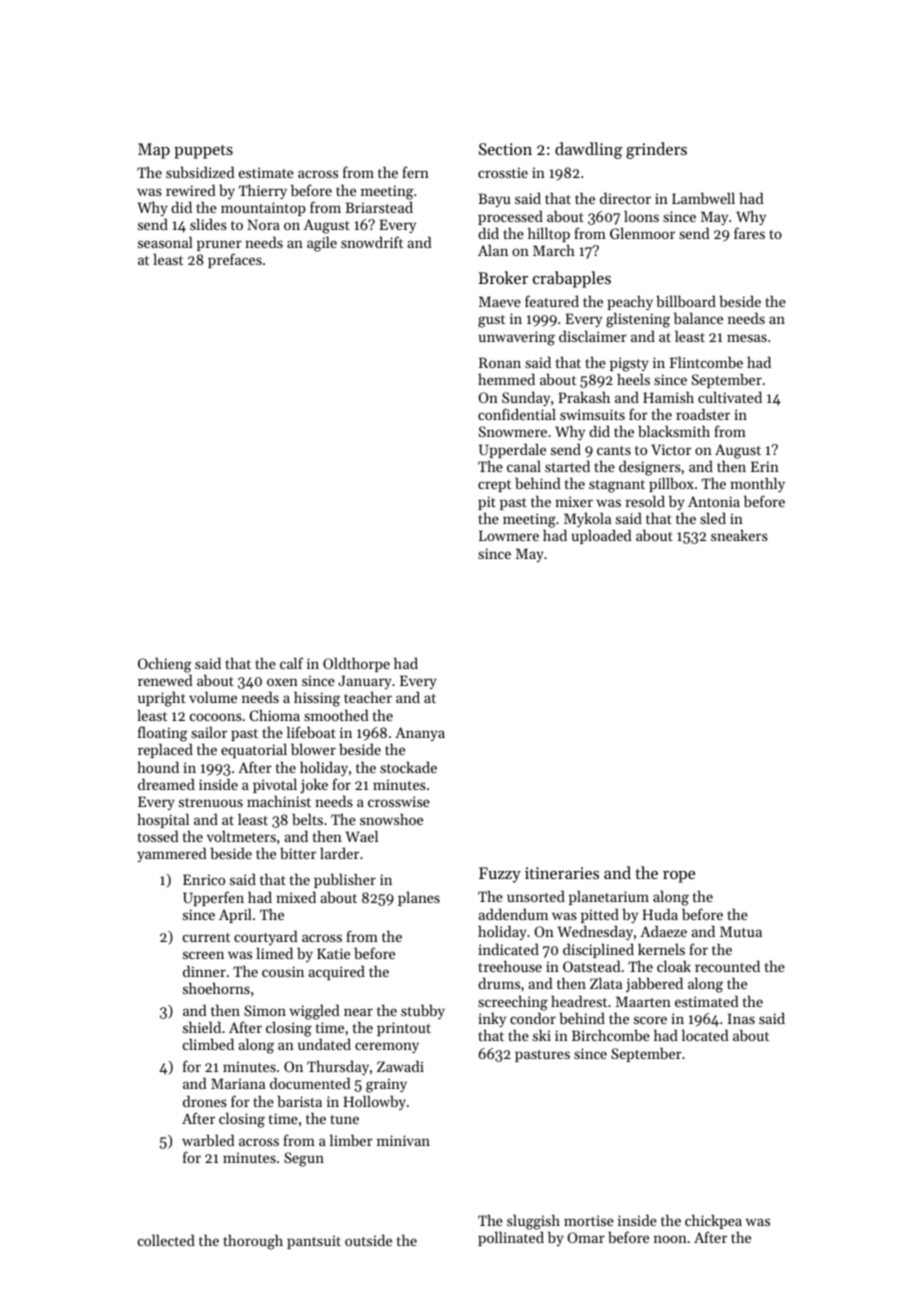  What do you see at coordinates (533, 1222) in the image?
I see `sluggish` at bounding box center [533, 1222].
